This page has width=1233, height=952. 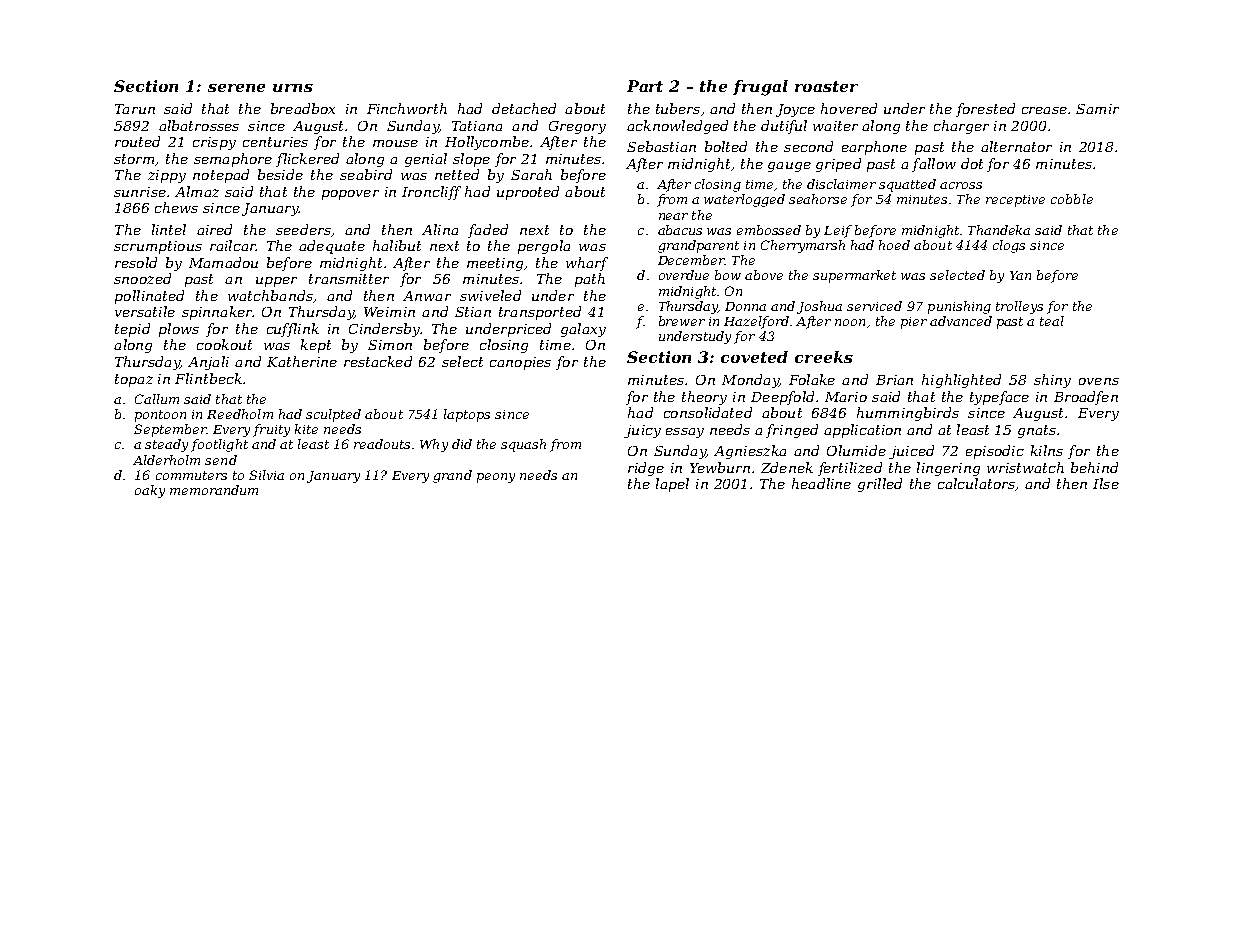 What do you see at coordinates (544, 247) in the page?
I see `pergola` at bounding box center [544, 247].
